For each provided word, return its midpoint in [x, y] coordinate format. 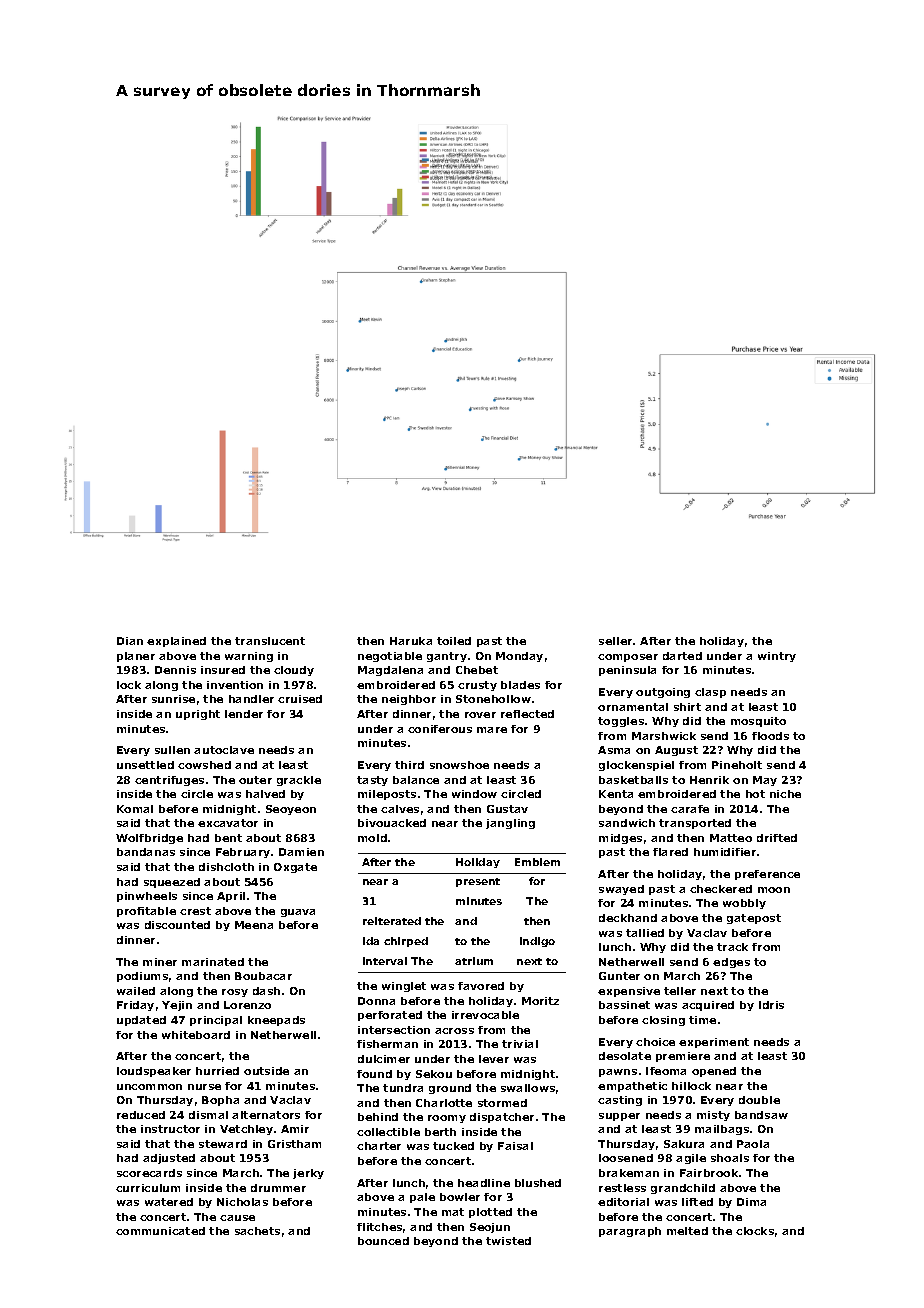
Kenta [616, 794]
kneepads [276, 1021]
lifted [697, 1202]
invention [235, 685]
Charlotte [444, 1103]
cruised [300, 699]
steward [223, 1144]
